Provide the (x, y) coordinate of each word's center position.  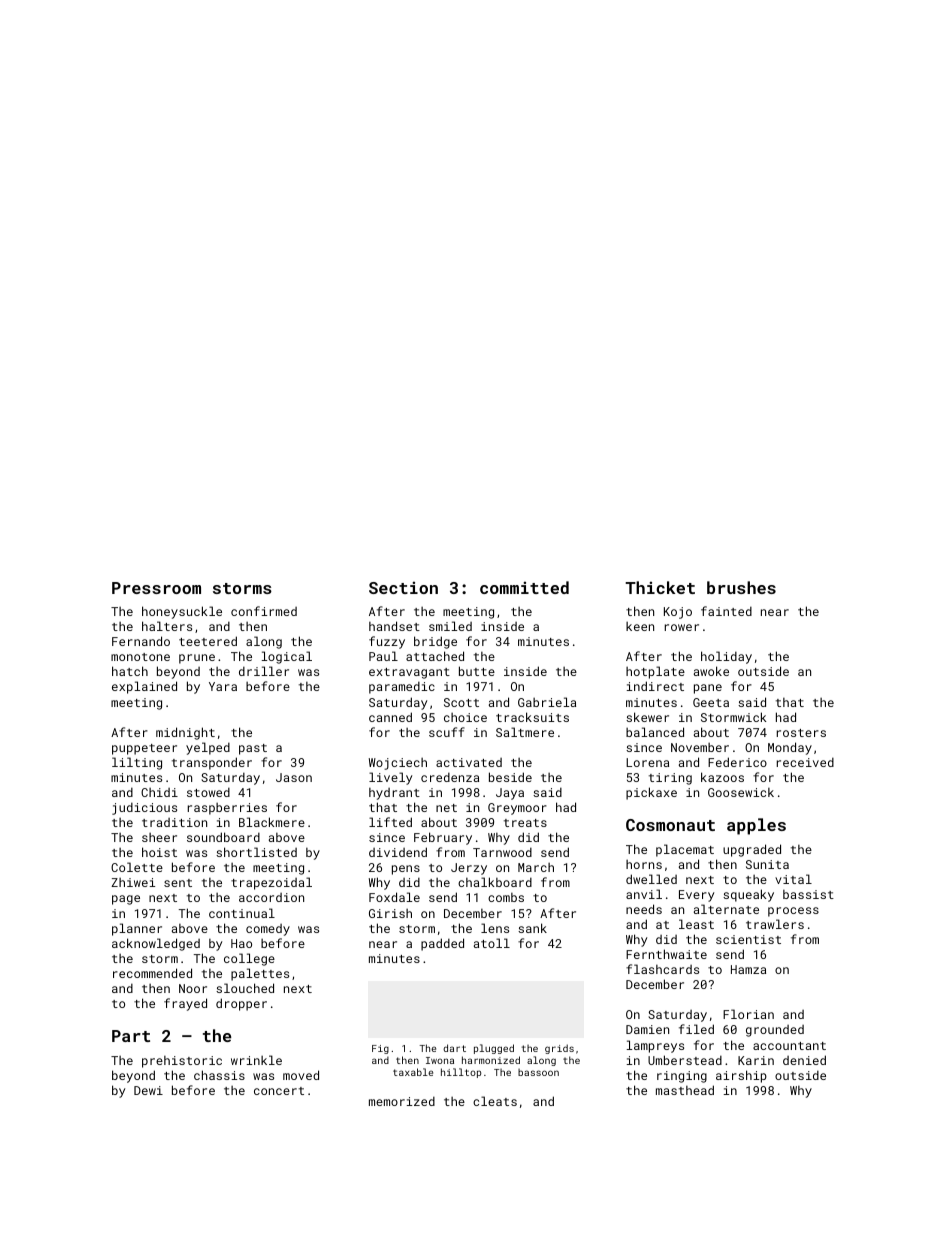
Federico (737, 762)
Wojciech (398, 764)
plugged (494, 1049)
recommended (152, 973)
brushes (741, 587)
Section (403, 587)
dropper (241, 1004)
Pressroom (156, 588)
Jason (294, 777)
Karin (756, 1060)
